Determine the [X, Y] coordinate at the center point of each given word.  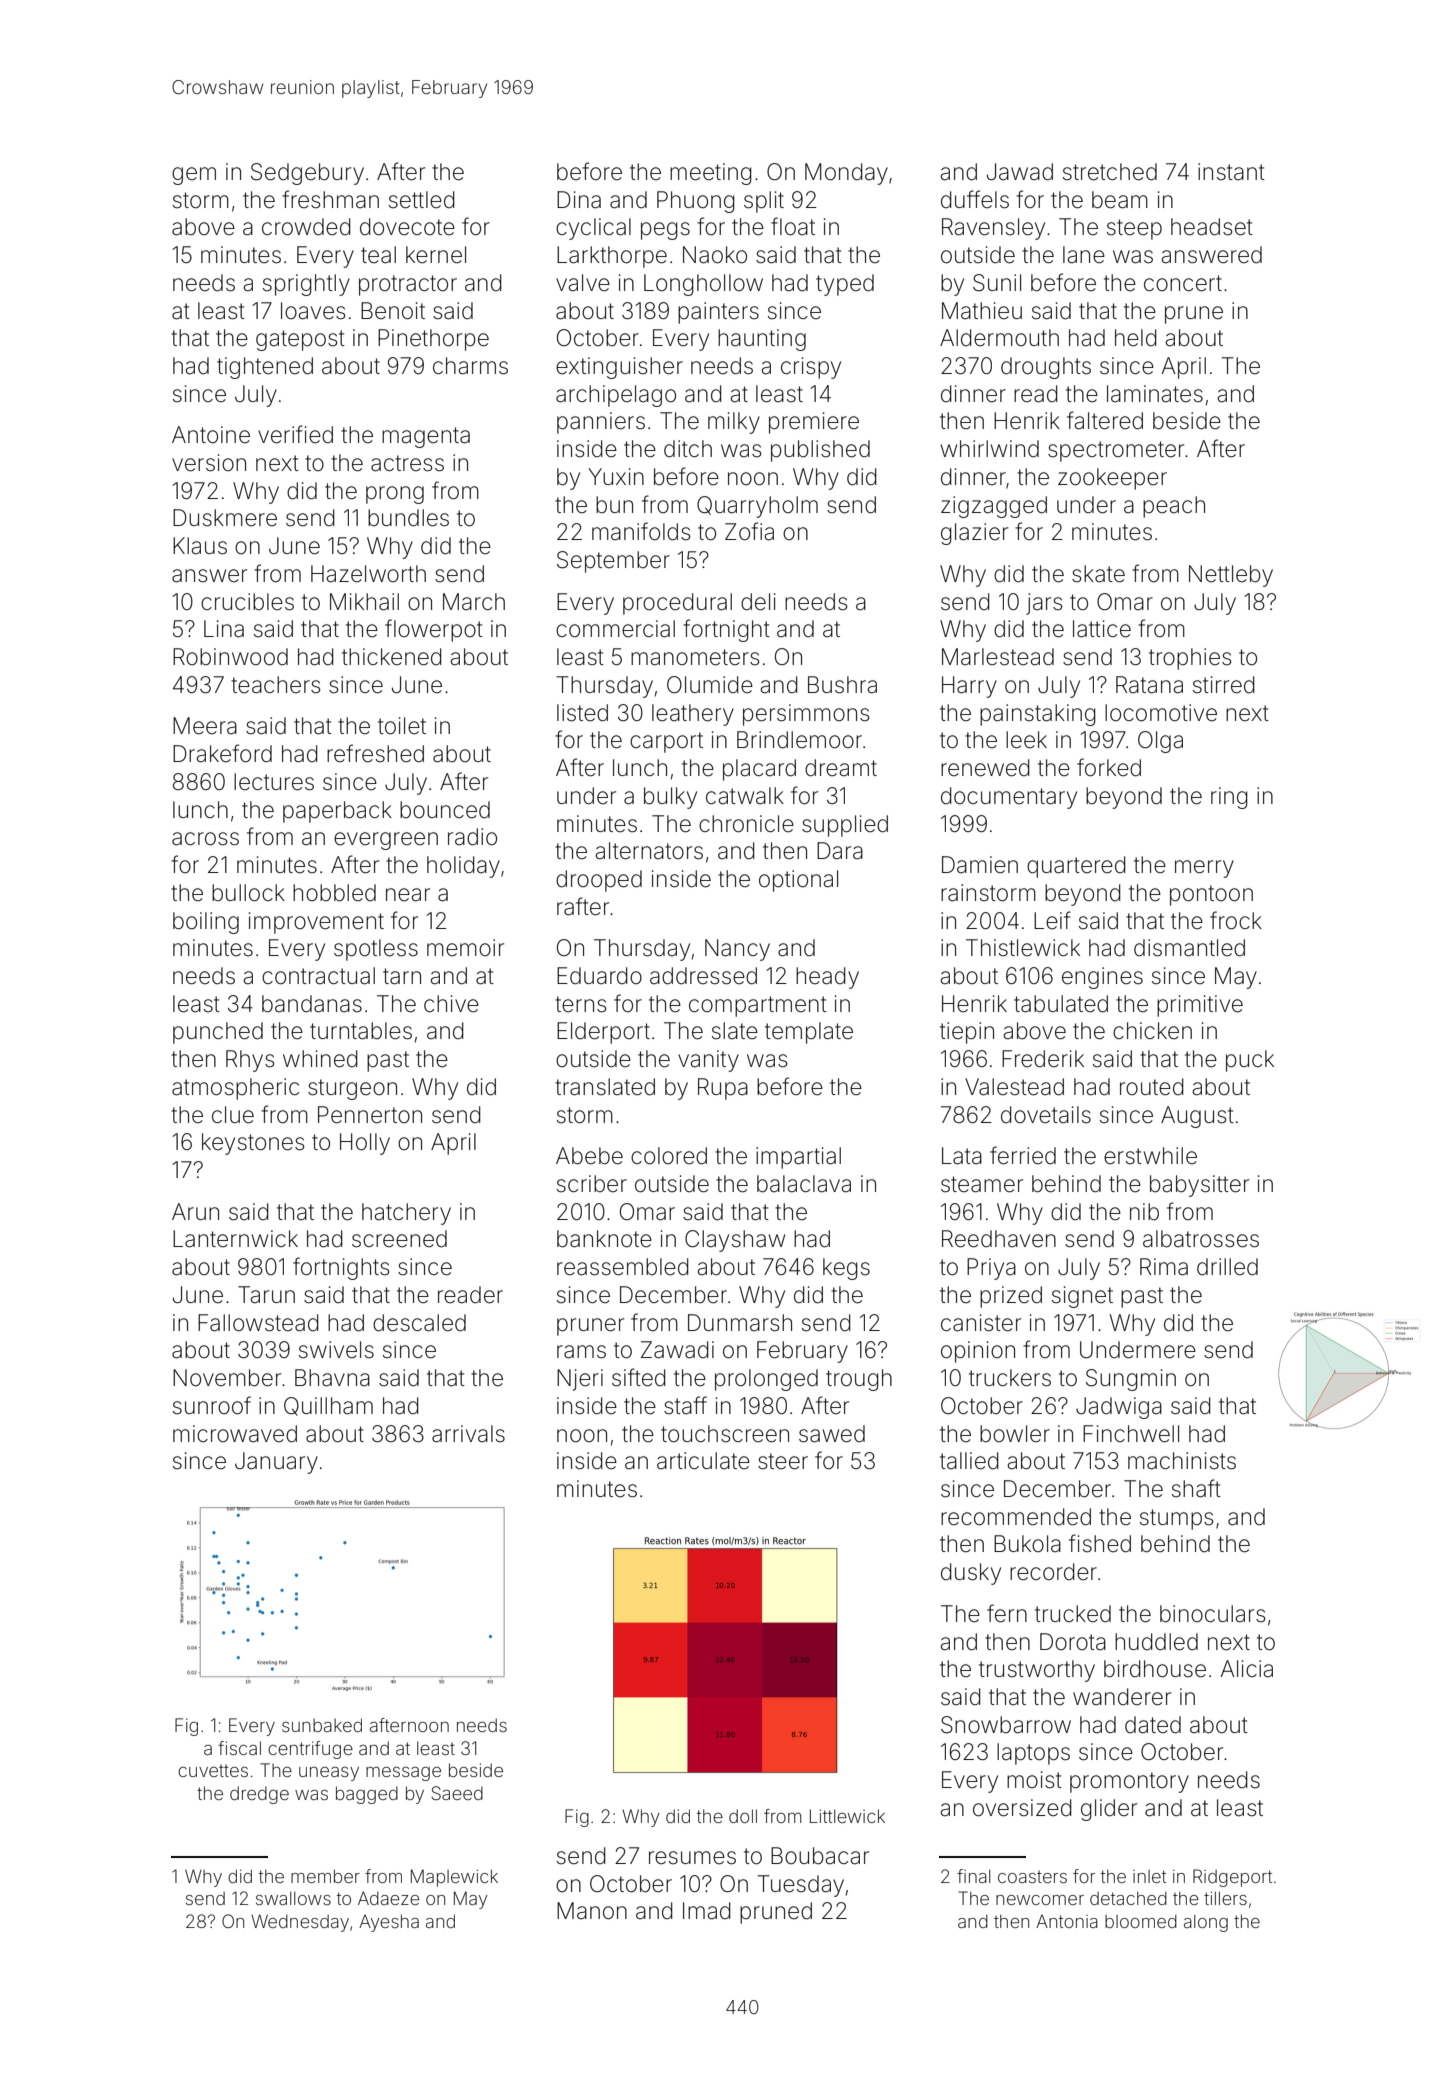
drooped [599, 881]
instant [1231, 172]
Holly [365, 1144]
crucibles [247, 602]
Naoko [715, 255]
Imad [707, 1911]
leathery [693, 715]
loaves [313, 311]
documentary [1009, 798]
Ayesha [389, 1923]
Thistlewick [1023, 948]
